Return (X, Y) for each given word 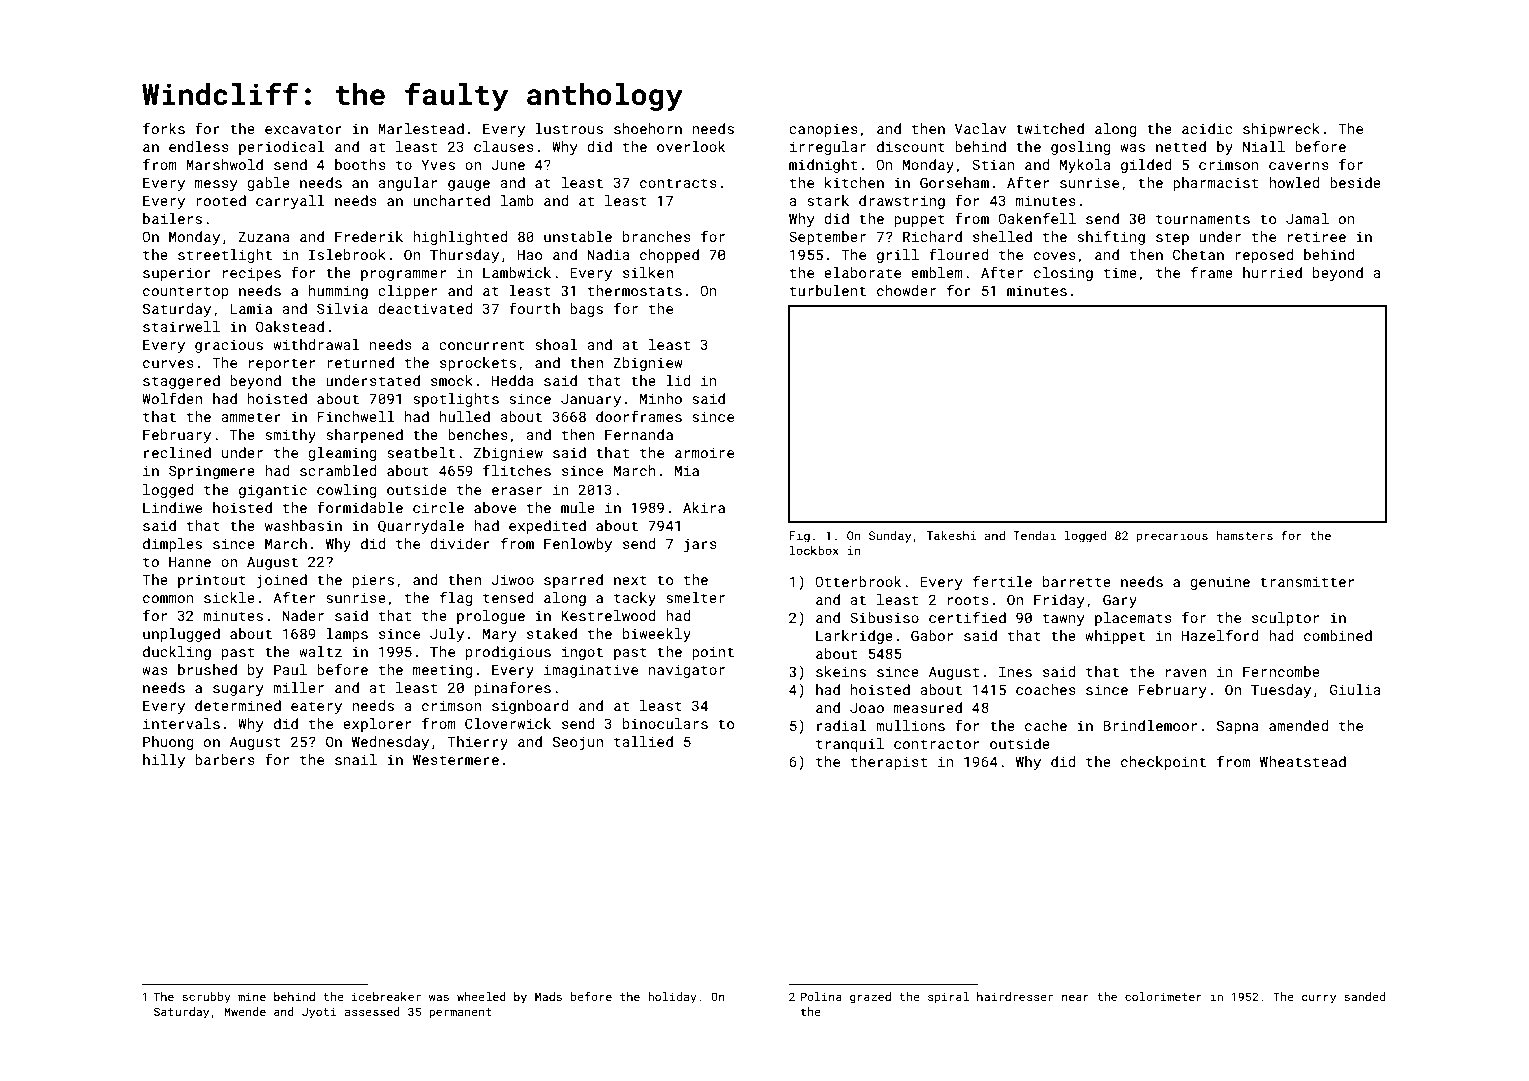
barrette (1077, 581)
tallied (643, 741)
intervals (181, 723)
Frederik (369, 236)
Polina (821, 996)
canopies (823, 130)
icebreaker (386, 996)
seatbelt (421, 452)
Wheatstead (1303, 761)
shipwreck (1281, 130)
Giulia (1355, 689)
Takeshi (952, 535)
